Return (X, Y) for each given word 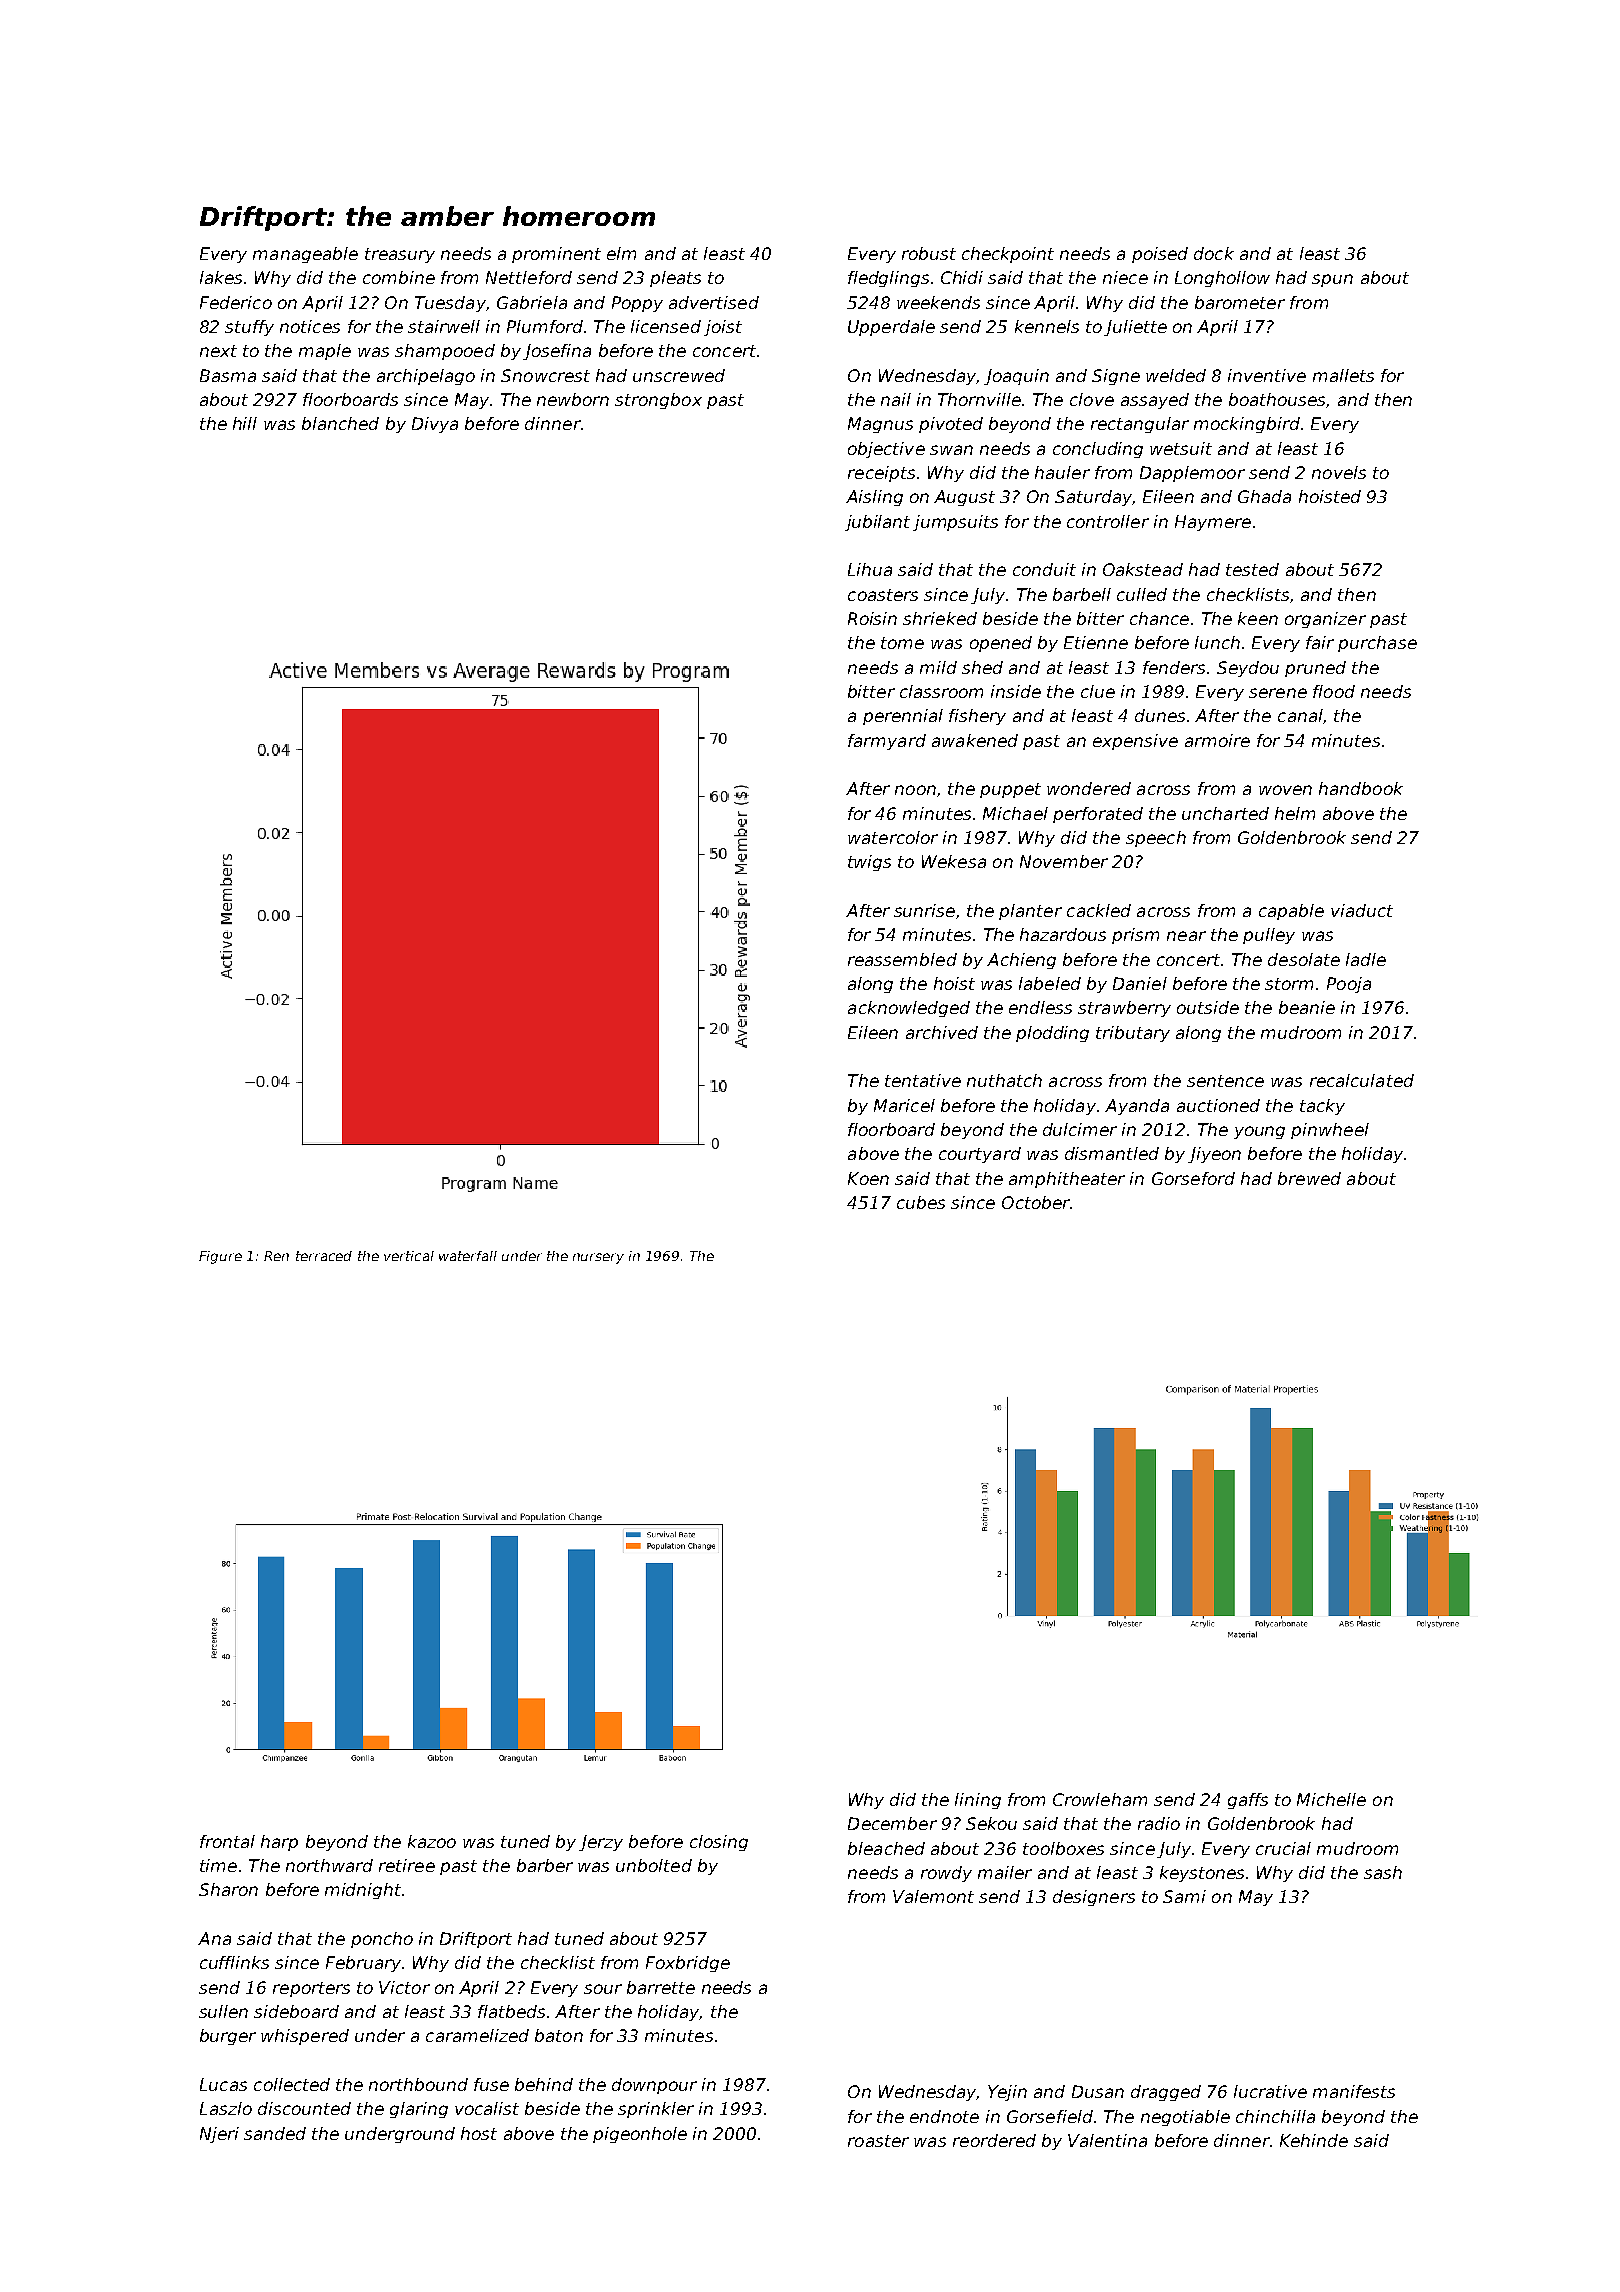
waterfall (468, 1256)
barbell (1082, 594)
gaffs (1248, 1801)
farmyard (887, 742)
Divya (435, 425)
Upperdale (891, 328)
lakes (221, 277)
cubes (921, 1202)
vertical (409, 1256)
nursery (598, 1258)
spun (1332, 280)
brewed (1309, 1178)
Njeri (219, 2135)
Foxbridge (688, 1964)
